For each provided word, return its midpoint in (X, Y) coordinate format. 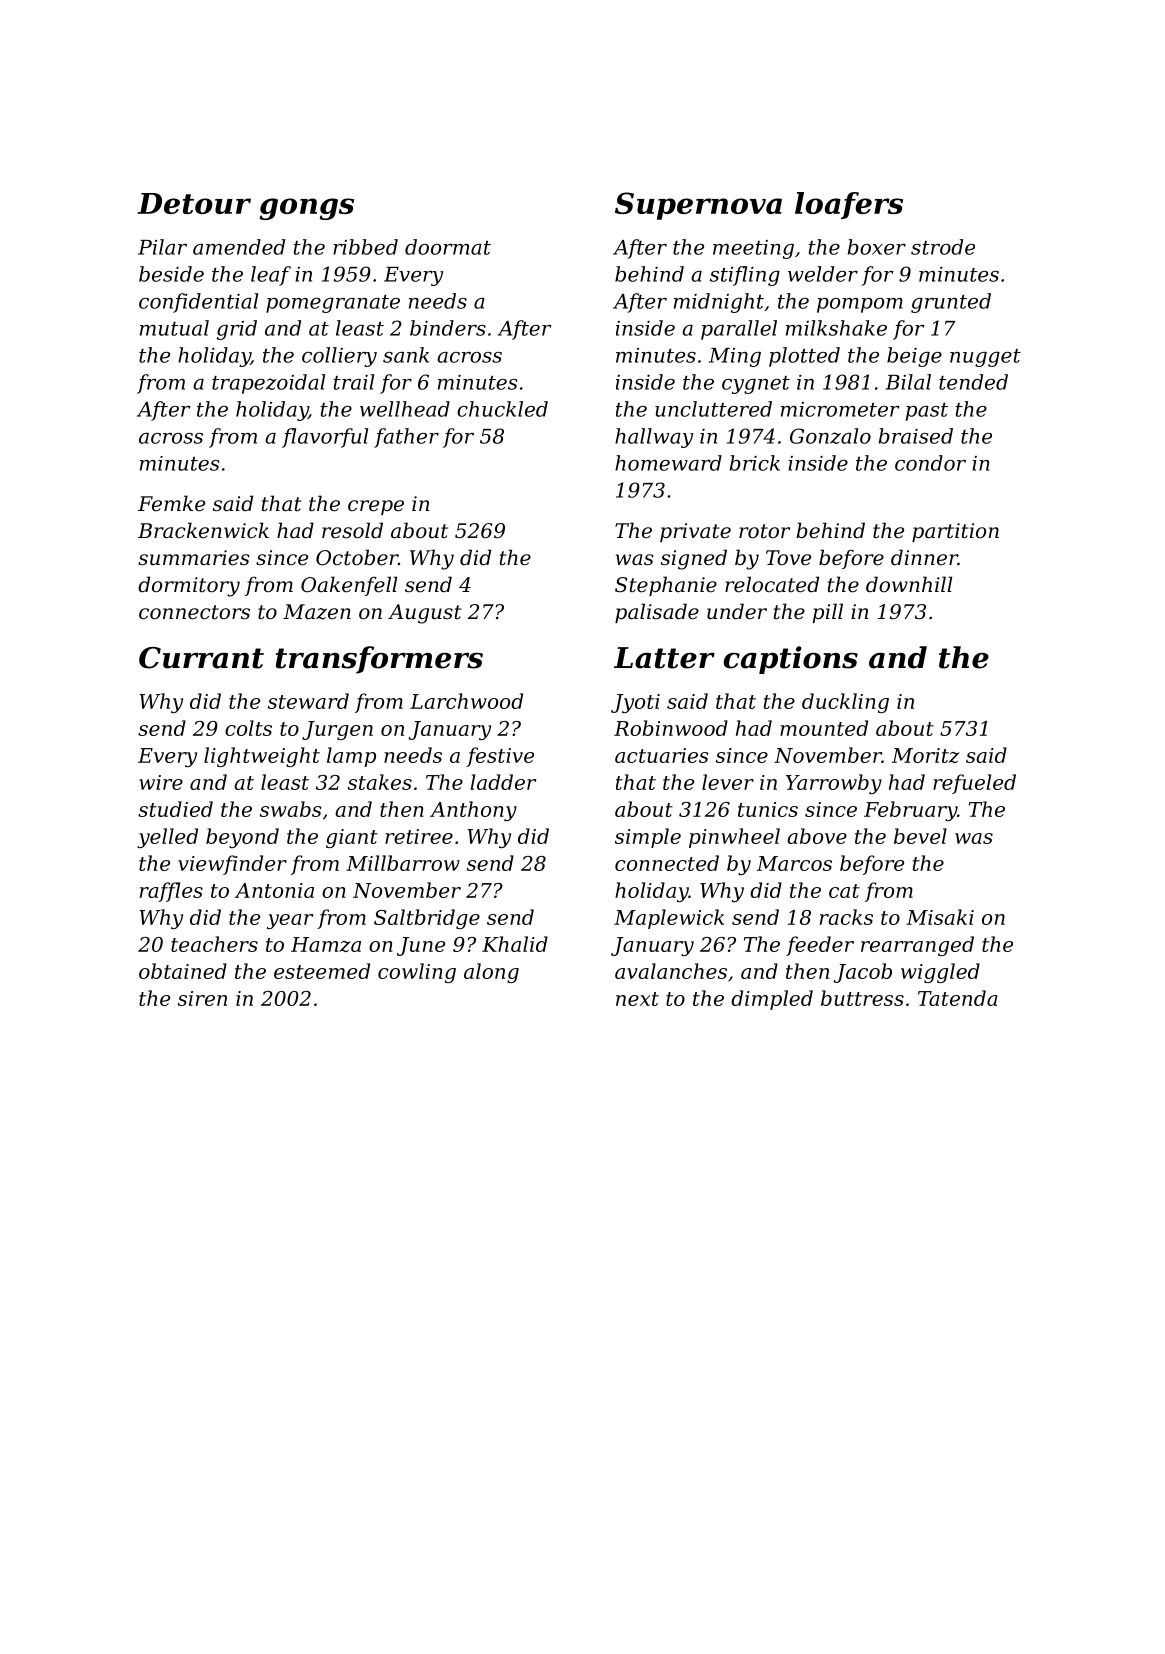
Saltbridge (427, 919)
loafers (849, 205)
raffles (171, 892)
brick (755, 463)
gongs (307, 209)
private (695, 532)
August (425, 614)
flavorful (325, 438)
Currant (201, 658)
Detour (194, 203)
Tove (788, 558)
